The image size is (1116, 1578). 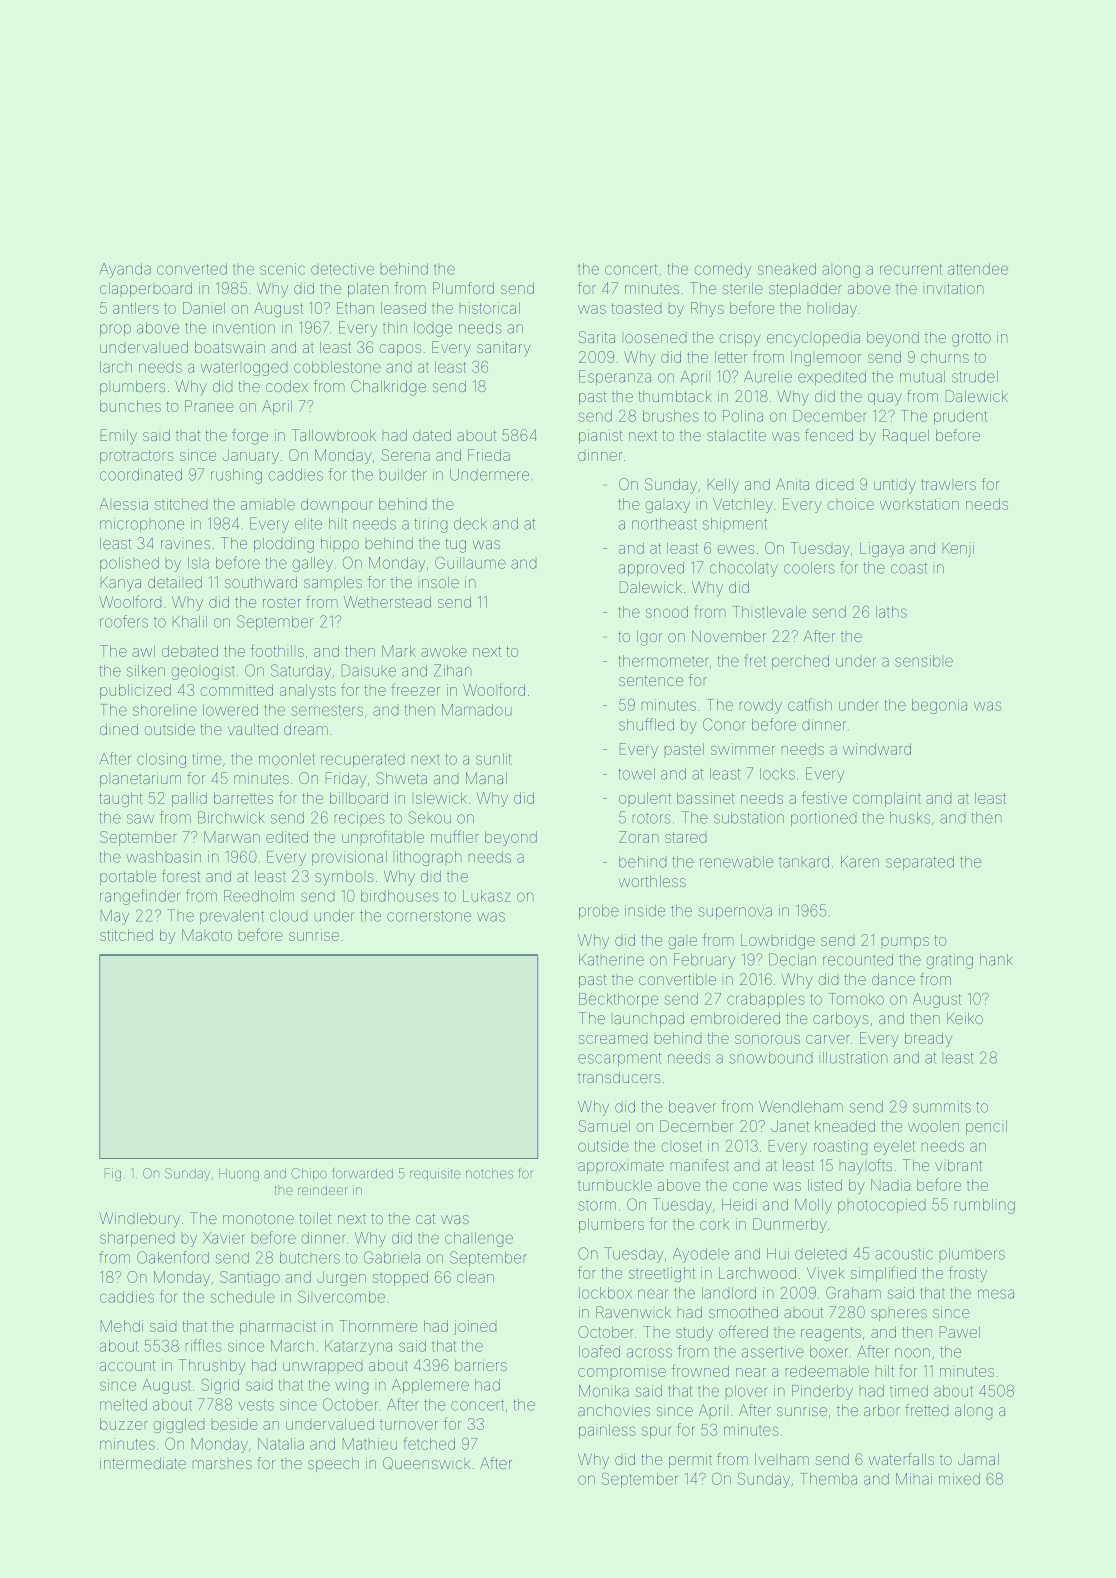 What do you see at coordinates (207, 935) in the page?
I see `Makoto` at bounding box center [207, 935].
